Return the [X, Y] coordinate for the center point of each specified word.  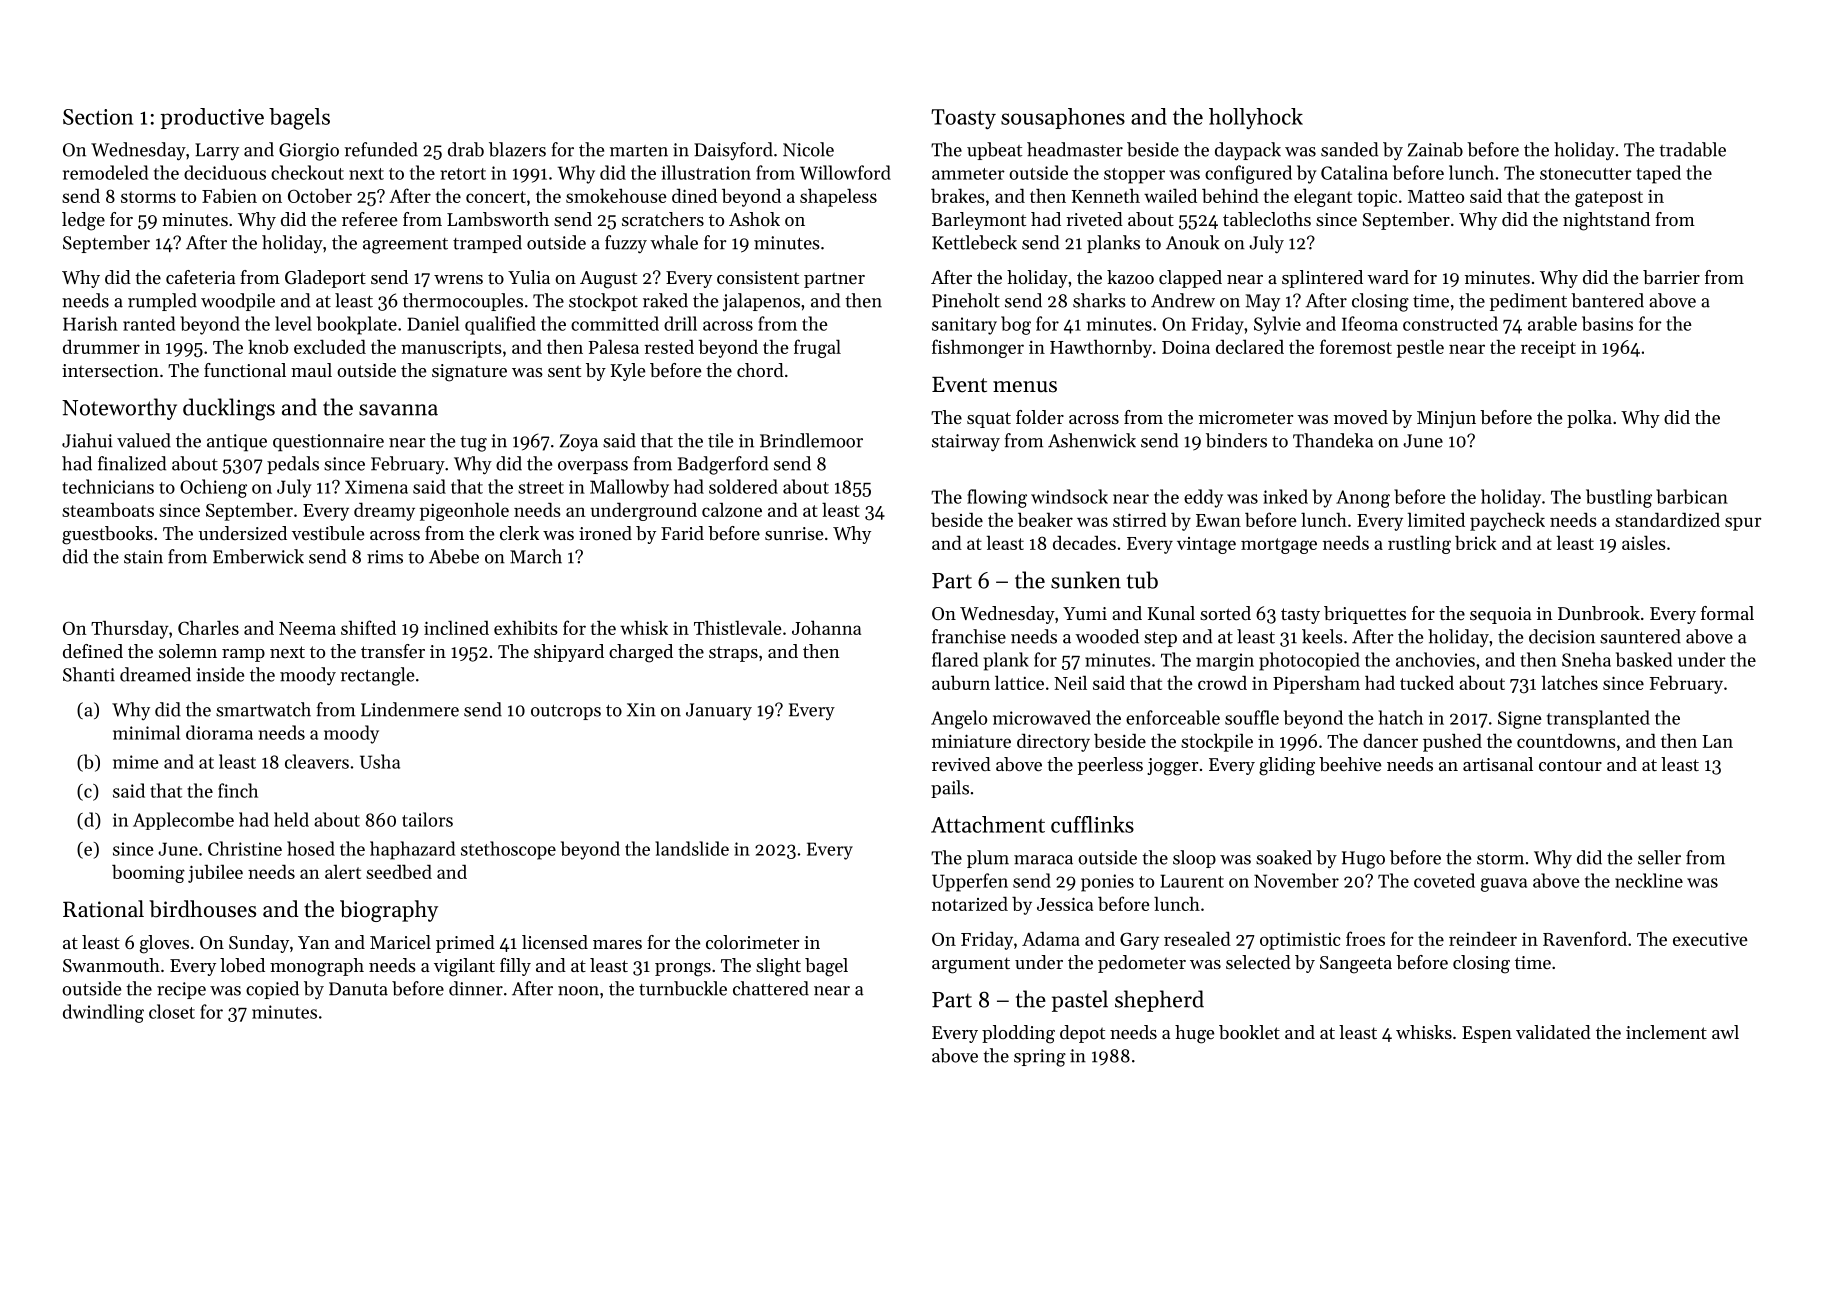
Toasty [963, 119]
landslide [692, 848]
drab [466, 149]
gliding [1287, 766]
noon [578, 991]
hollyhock [1256, 119]
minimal [146, 732]
